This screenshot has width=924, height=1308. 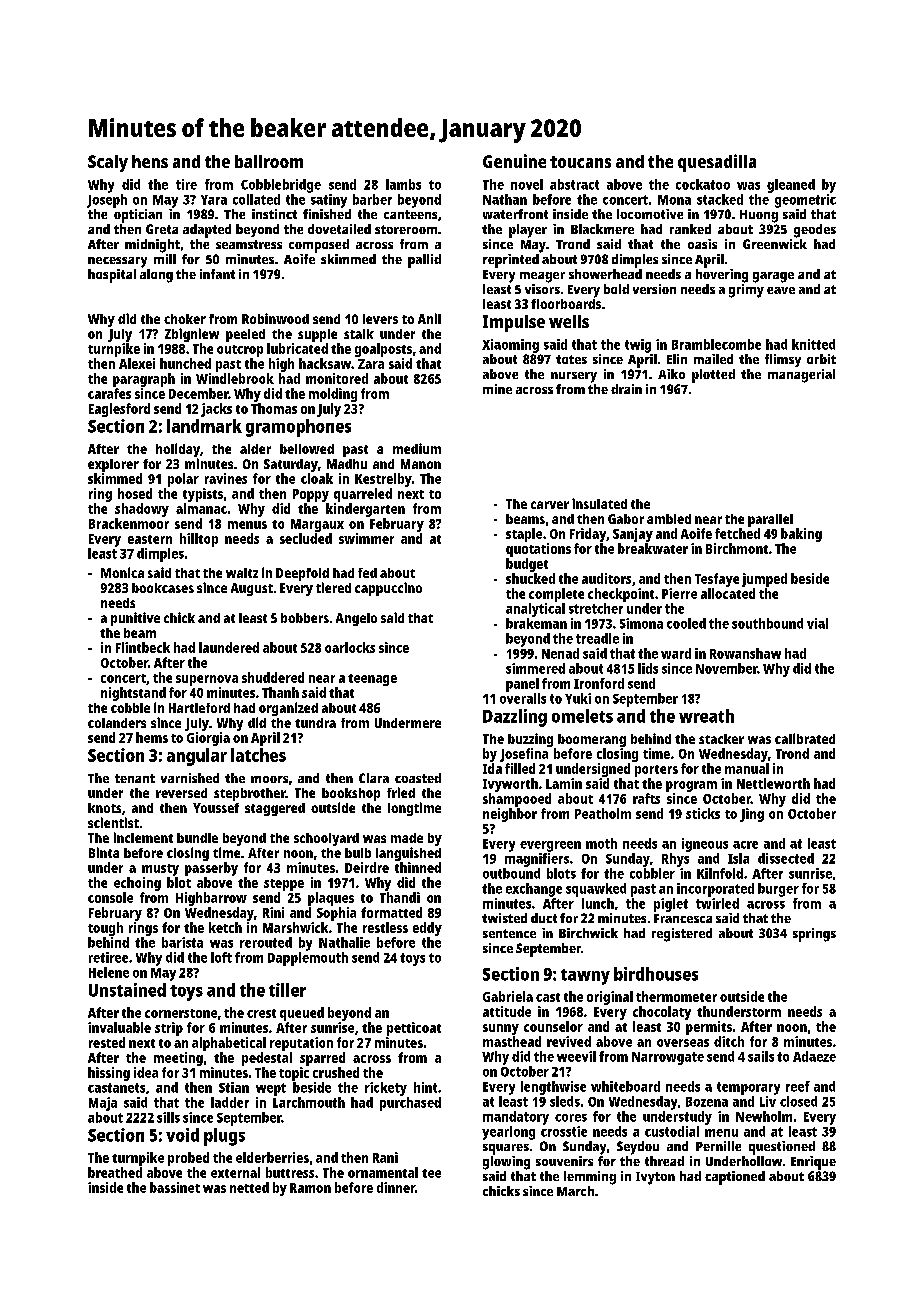 What do you see at coordinates (575, 1191) in the screenshot?
I see `March` at bounding box center [575, 1191].
